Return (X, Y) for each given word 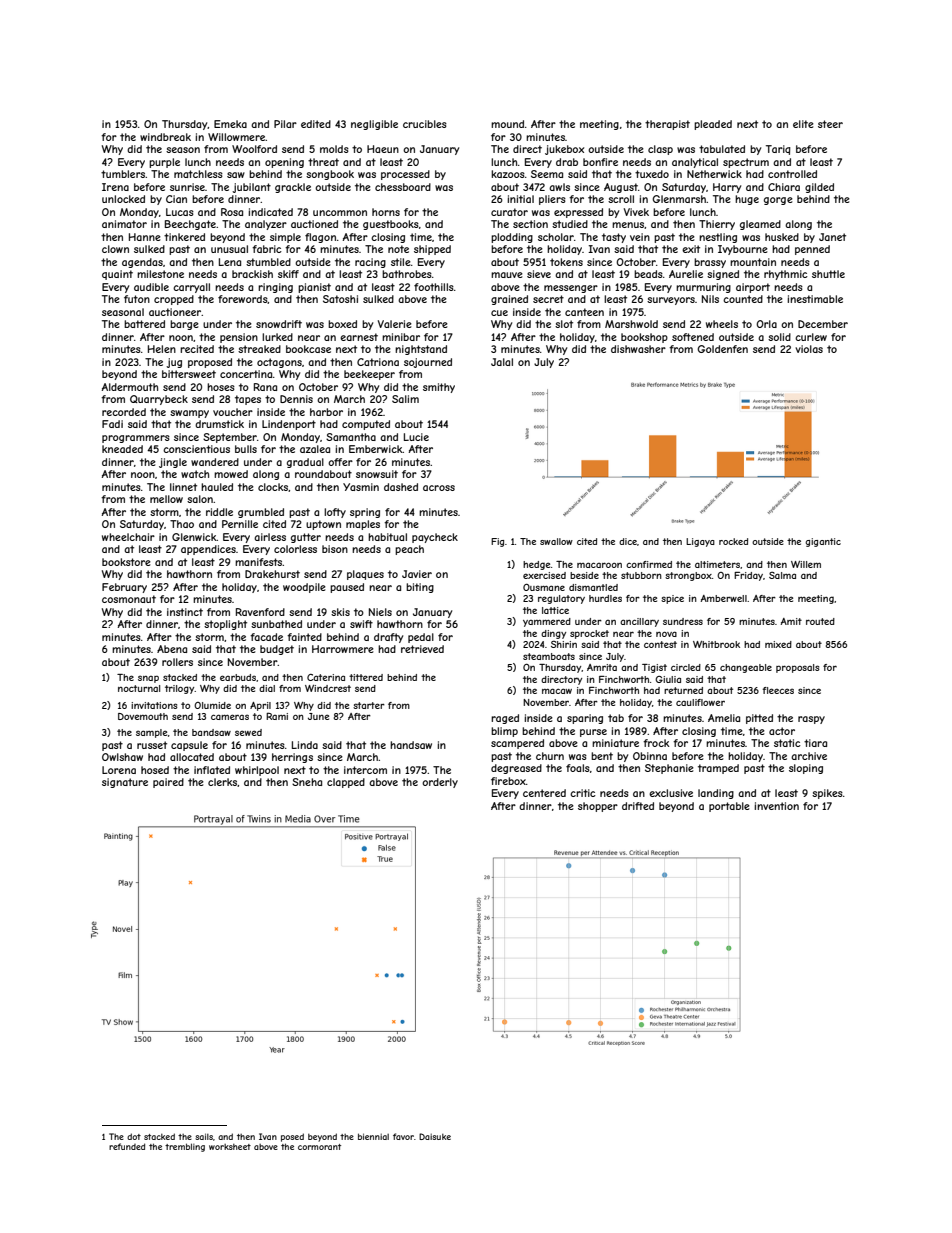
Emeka (230, 124)
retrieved (422, 649)
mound (507, 124)
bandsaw (211, 732)
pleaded (713, 125)
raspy (811, 720)
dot (134, 1136)
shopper (598, 807)
